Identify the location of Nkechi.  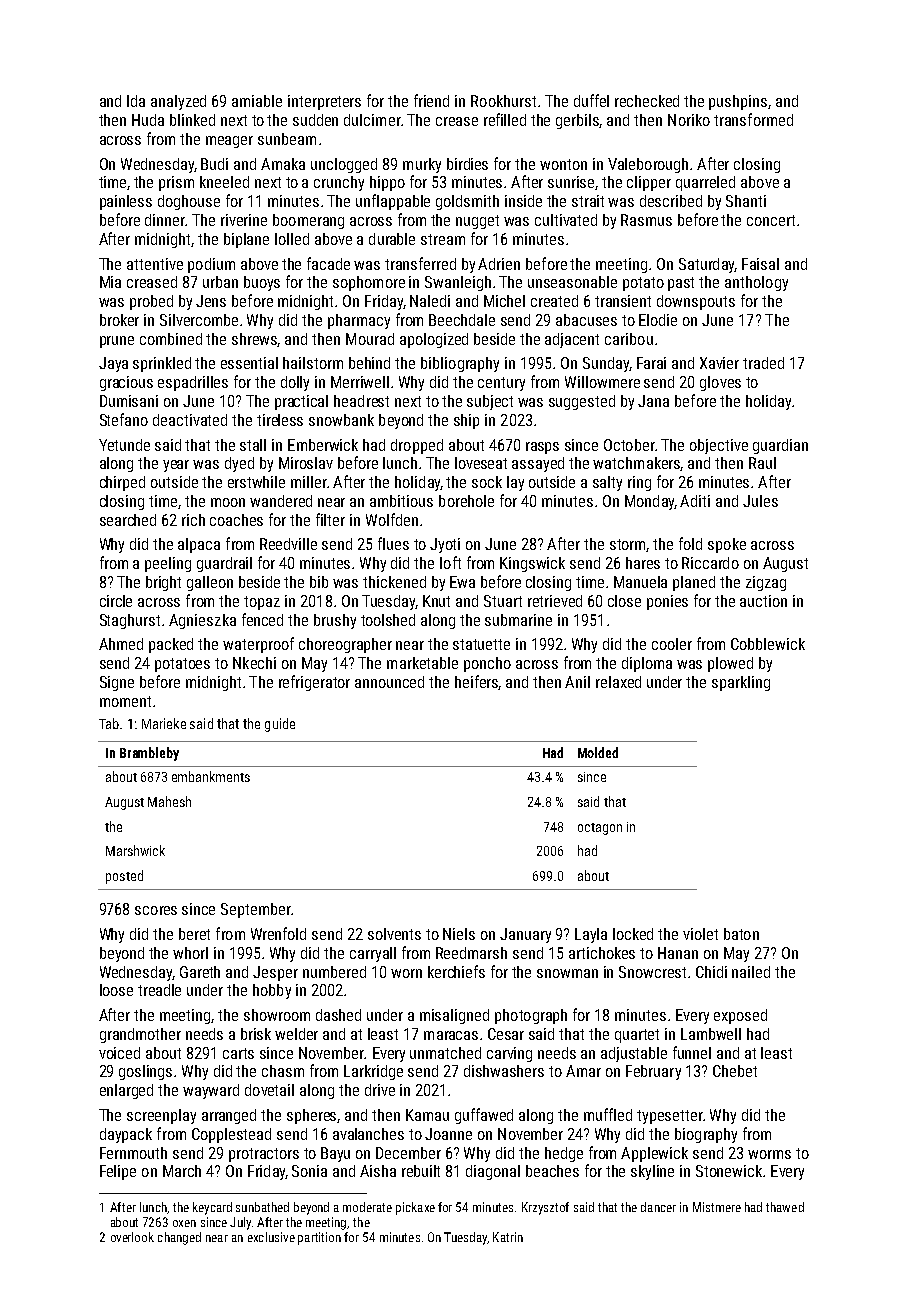
(254, 663).
